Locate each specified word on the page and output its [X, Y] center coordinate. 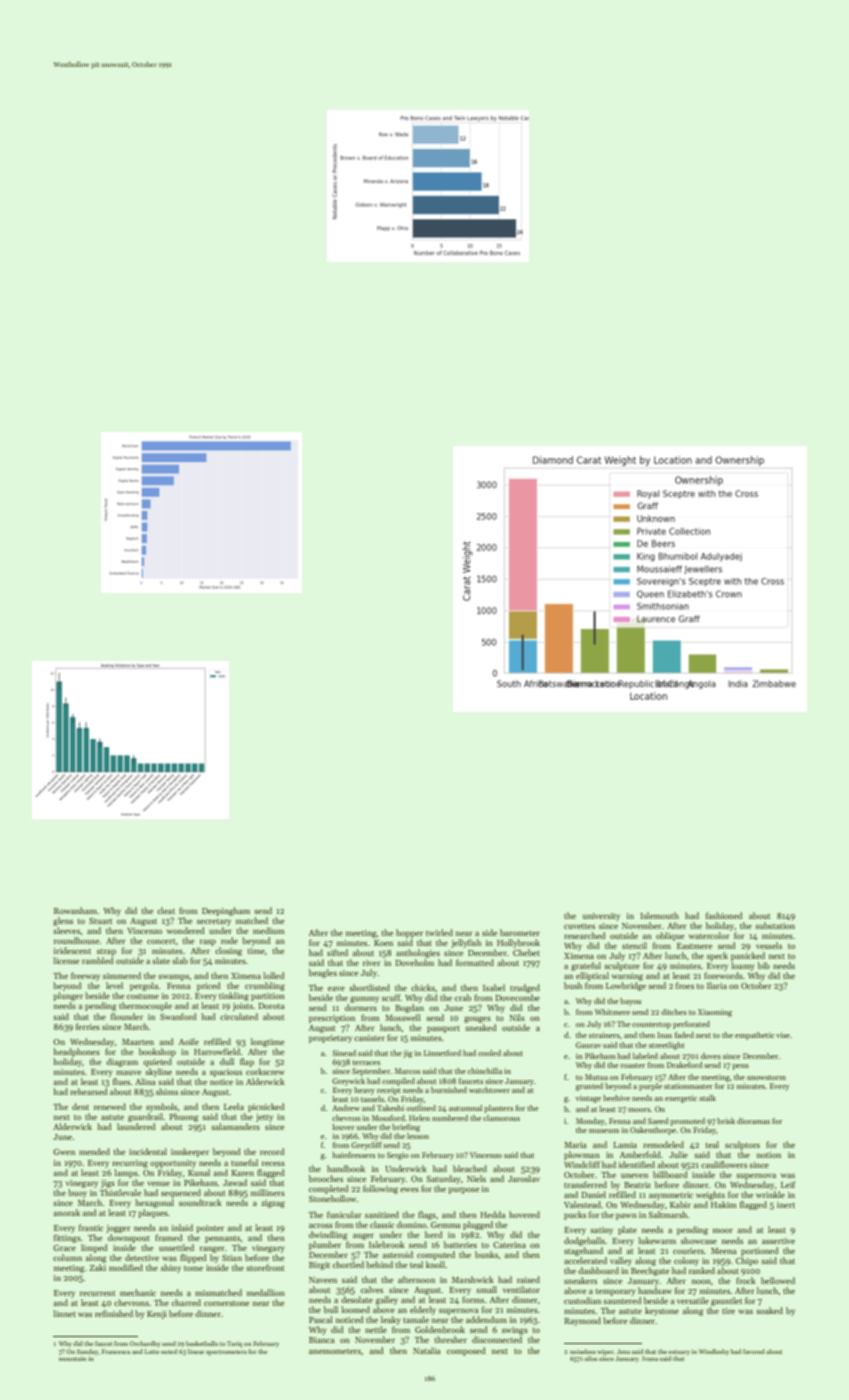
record [272, 1151]
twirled [439, 932]
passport [443, 1029]
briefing [406, 1128]
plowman [582, 1155]
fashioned [724, 915]
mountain [72, 1358]
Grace [64, 1248]
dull [227, 1061]
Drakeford [684, 1065]
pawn [626, 1217]
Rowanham [76, 910]
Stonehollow [332, 1198]
